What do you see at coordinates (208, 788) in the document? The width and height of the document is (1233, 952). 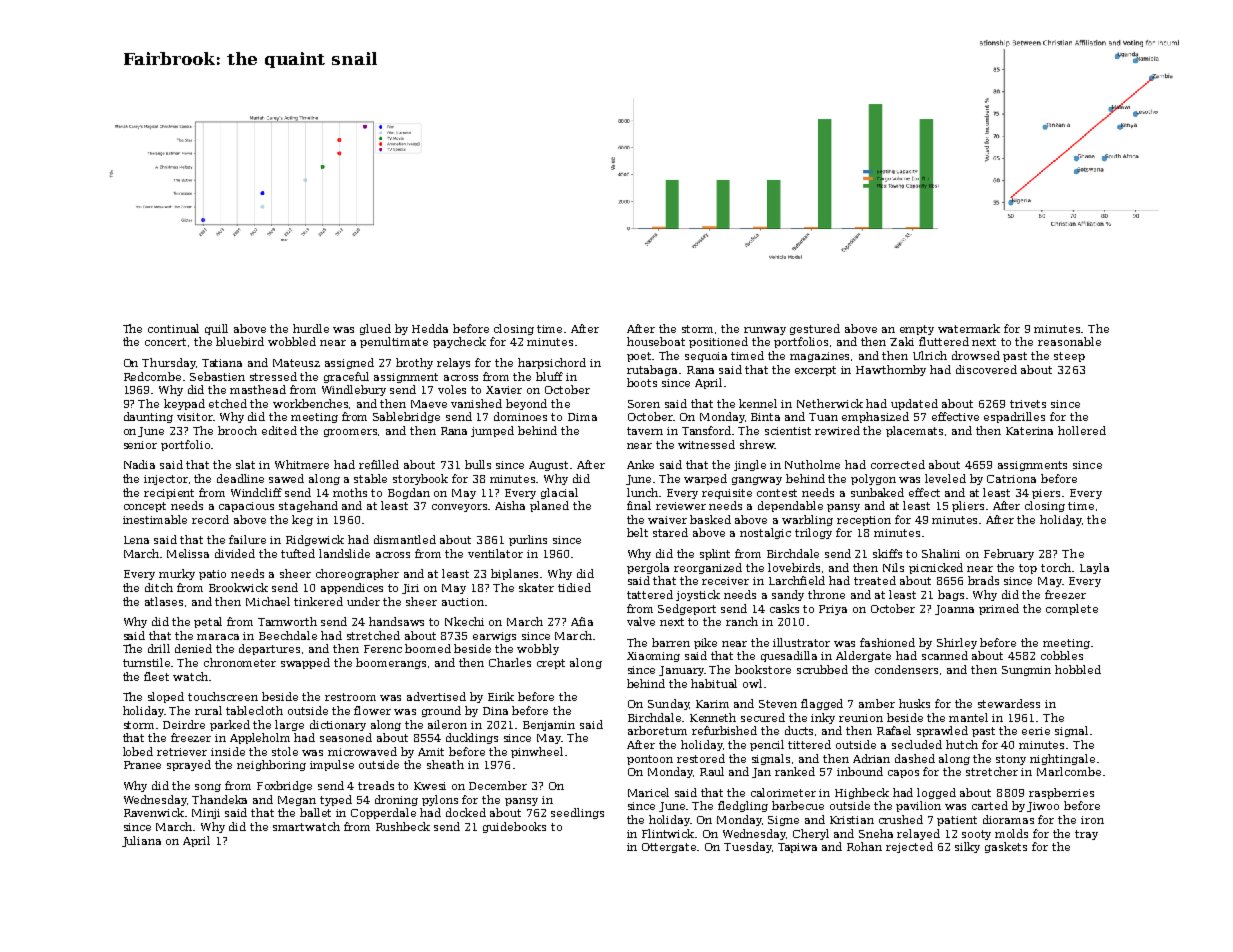 I see `song` at bounding box center [208, 788].
